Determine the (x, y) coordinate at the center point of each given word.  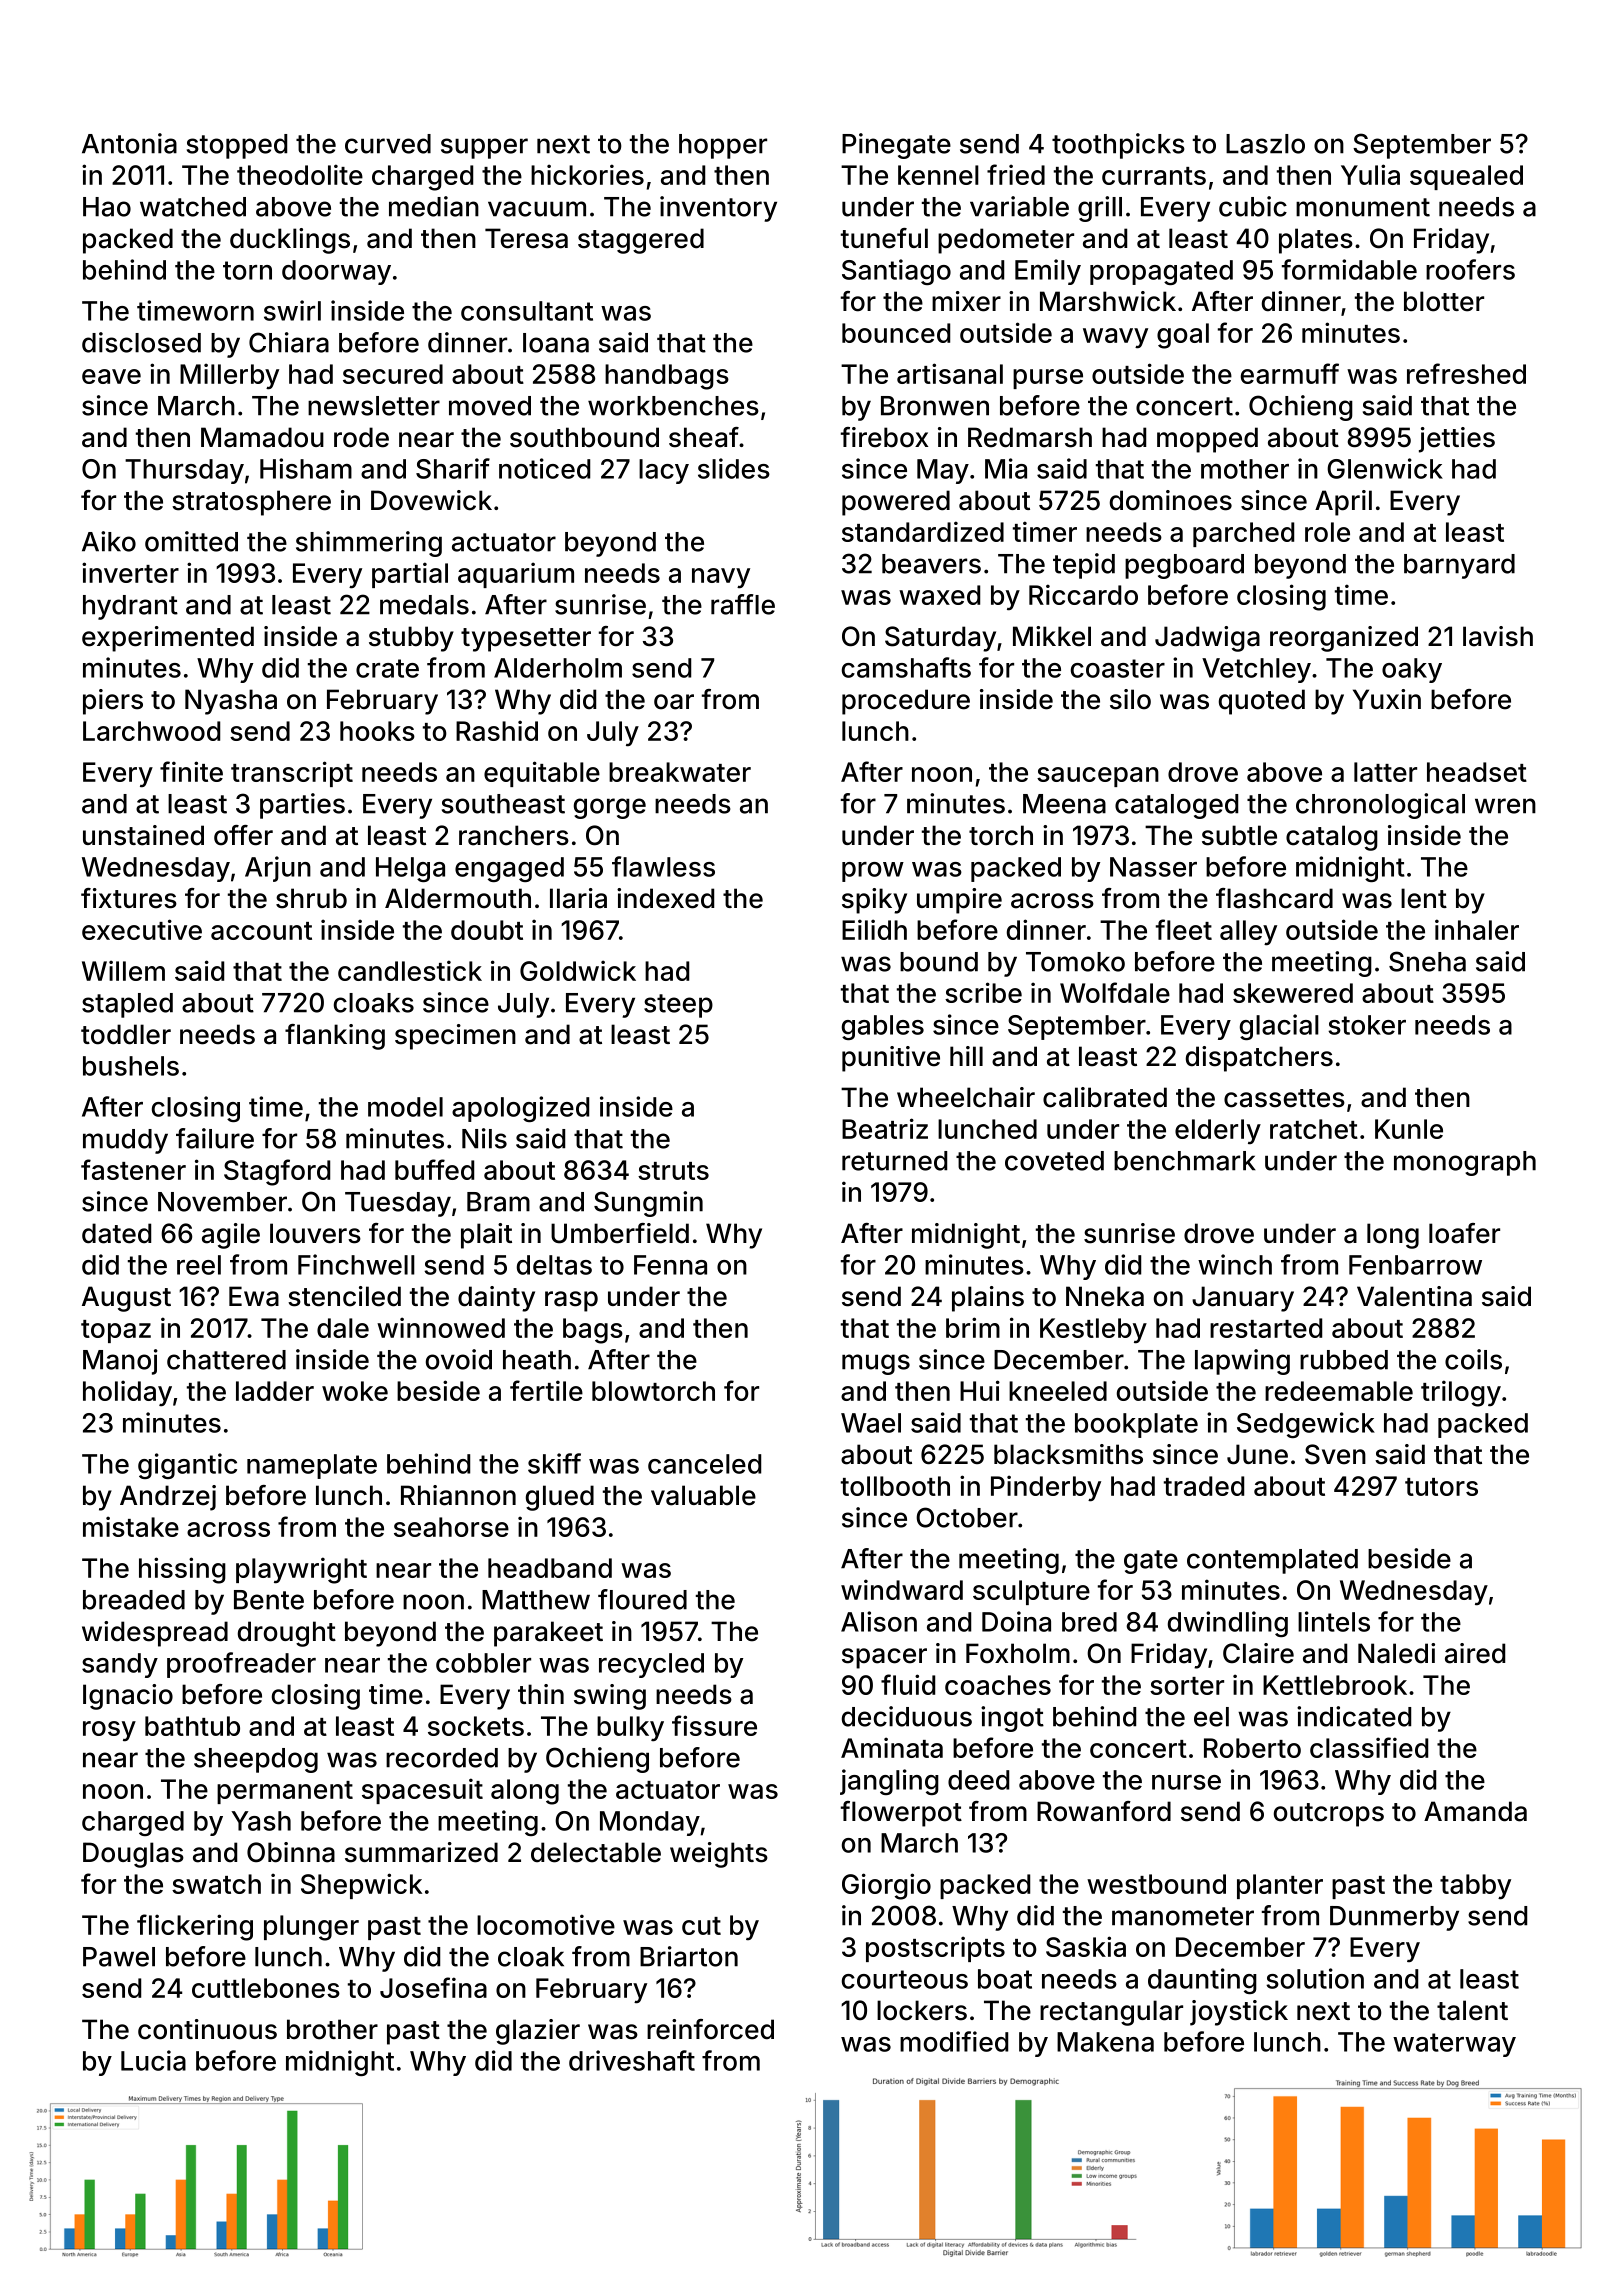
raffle (743, 604)
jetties (1457, 440)
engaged (509, 869)
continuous (207, 2029)
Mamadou (262, 437)
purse (1048, 379)
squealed (1466, 177)
